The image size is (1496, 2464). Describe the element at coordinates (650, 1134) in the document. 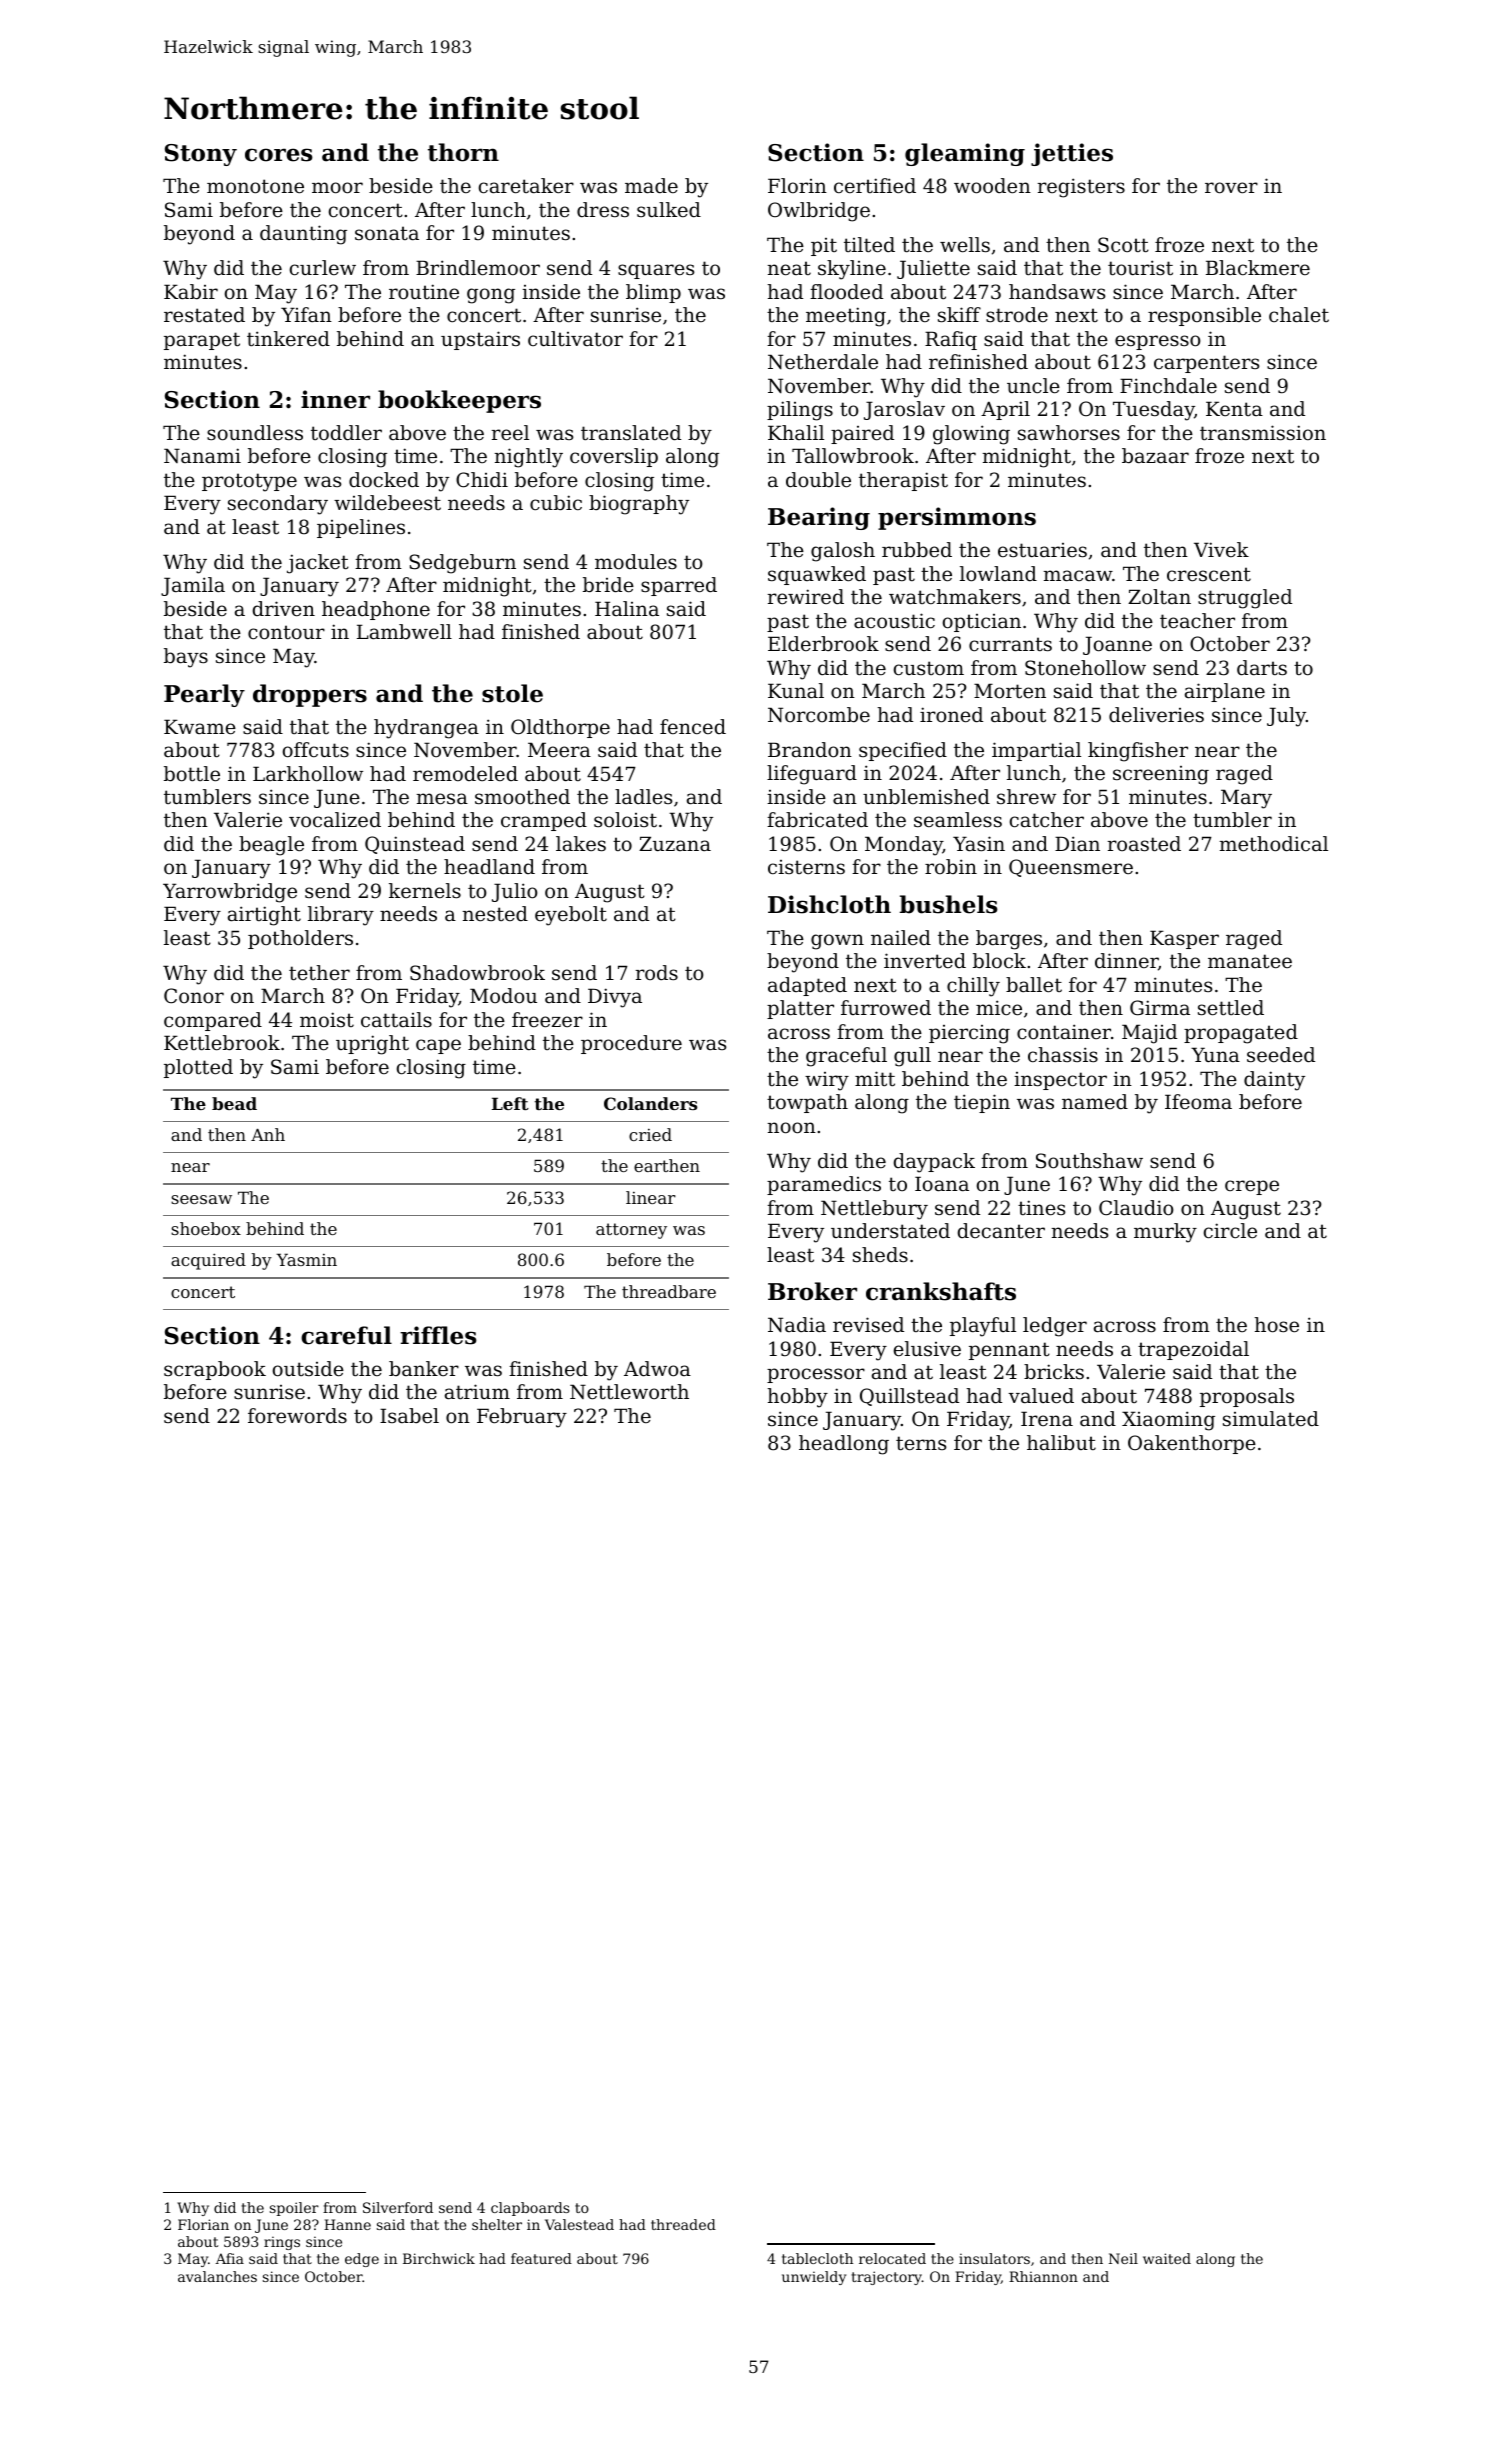

I see `cried` at that location.
